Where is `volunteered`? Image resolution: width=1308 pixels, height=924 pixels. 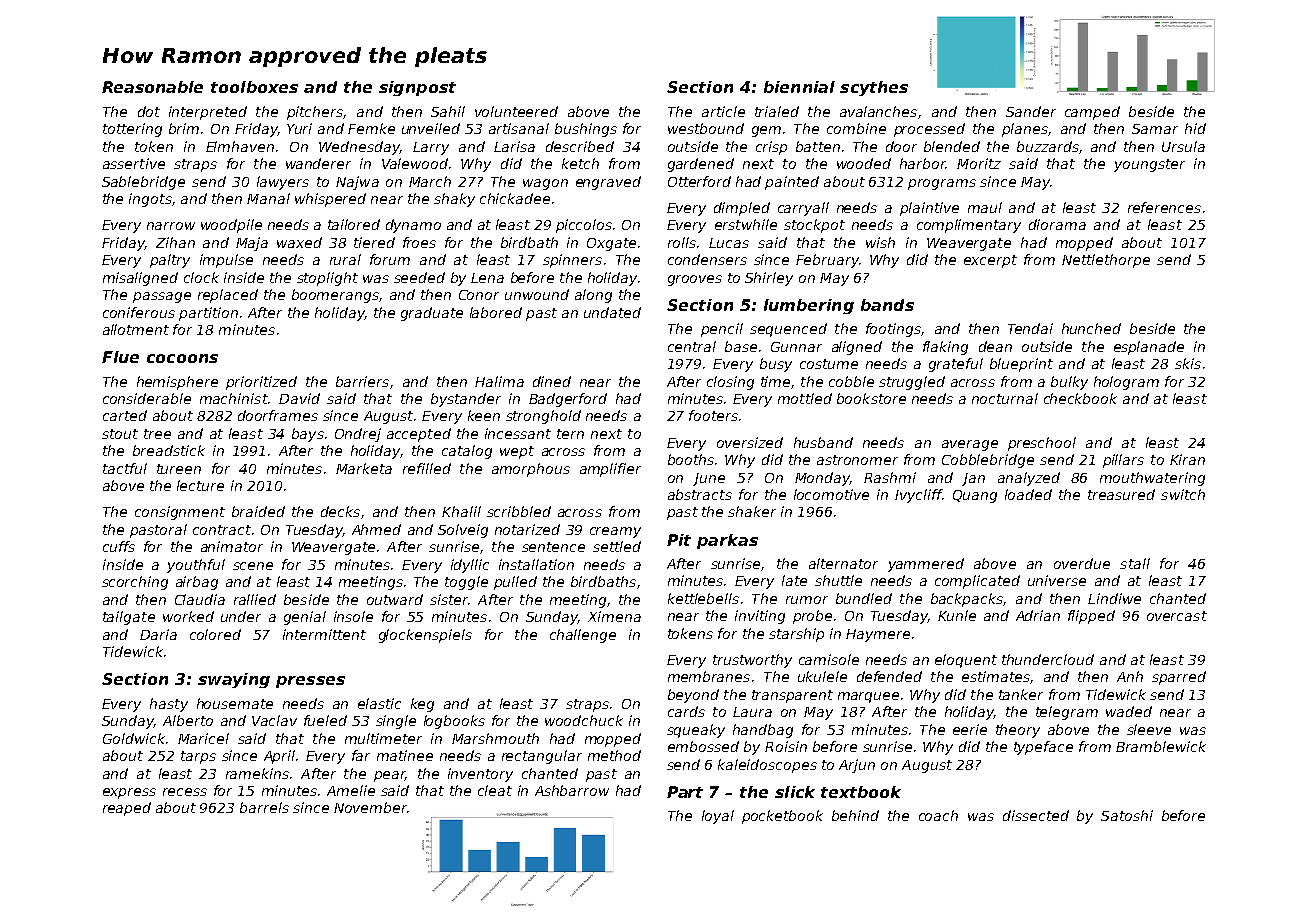
volunteered is located at coordinates (516, 111).
